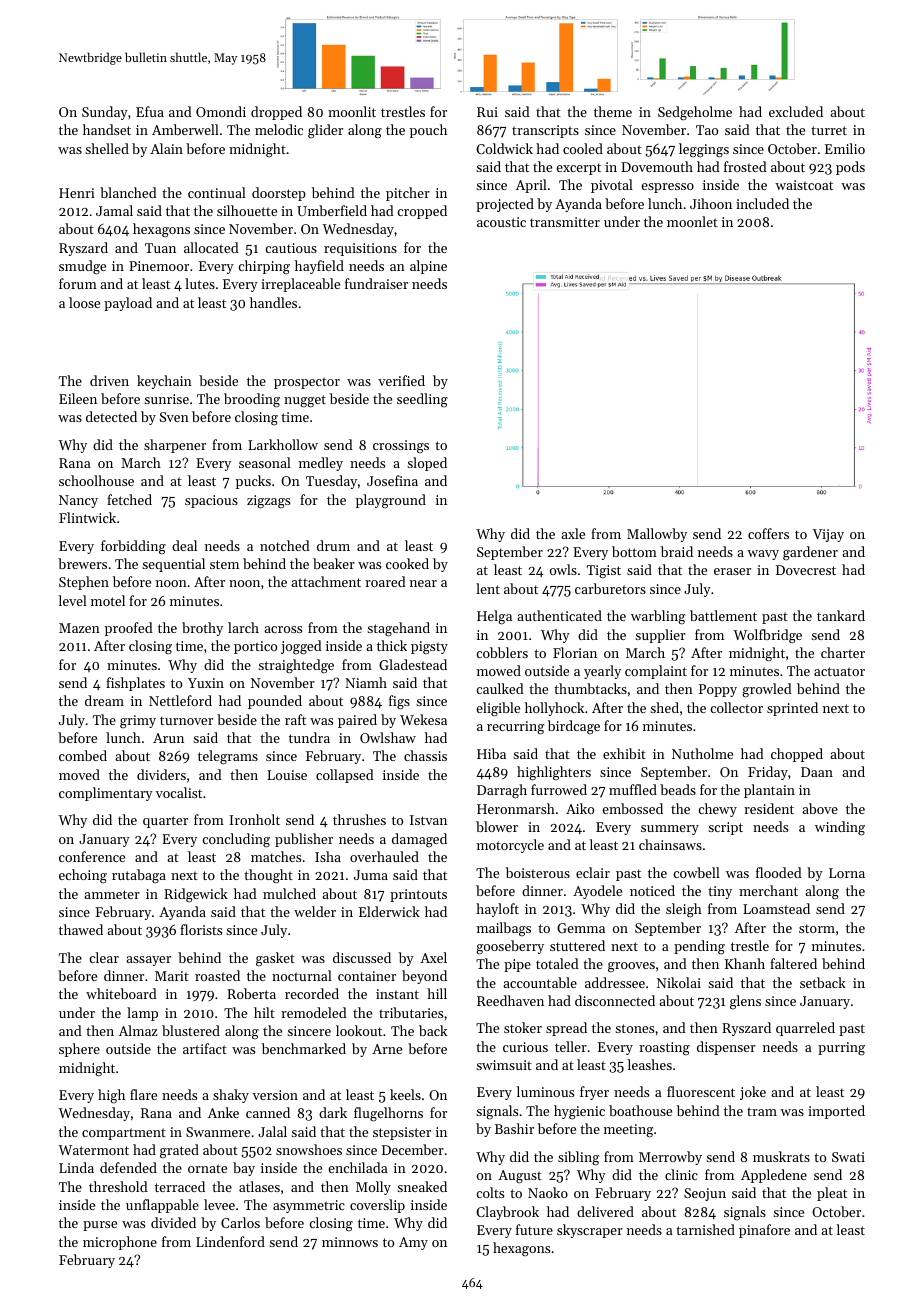 This screenshot has height=1308, width=924. What do you see at coordinates (367, 976) in the screenshot?
I see `container` at bounding box center [367, 976].
